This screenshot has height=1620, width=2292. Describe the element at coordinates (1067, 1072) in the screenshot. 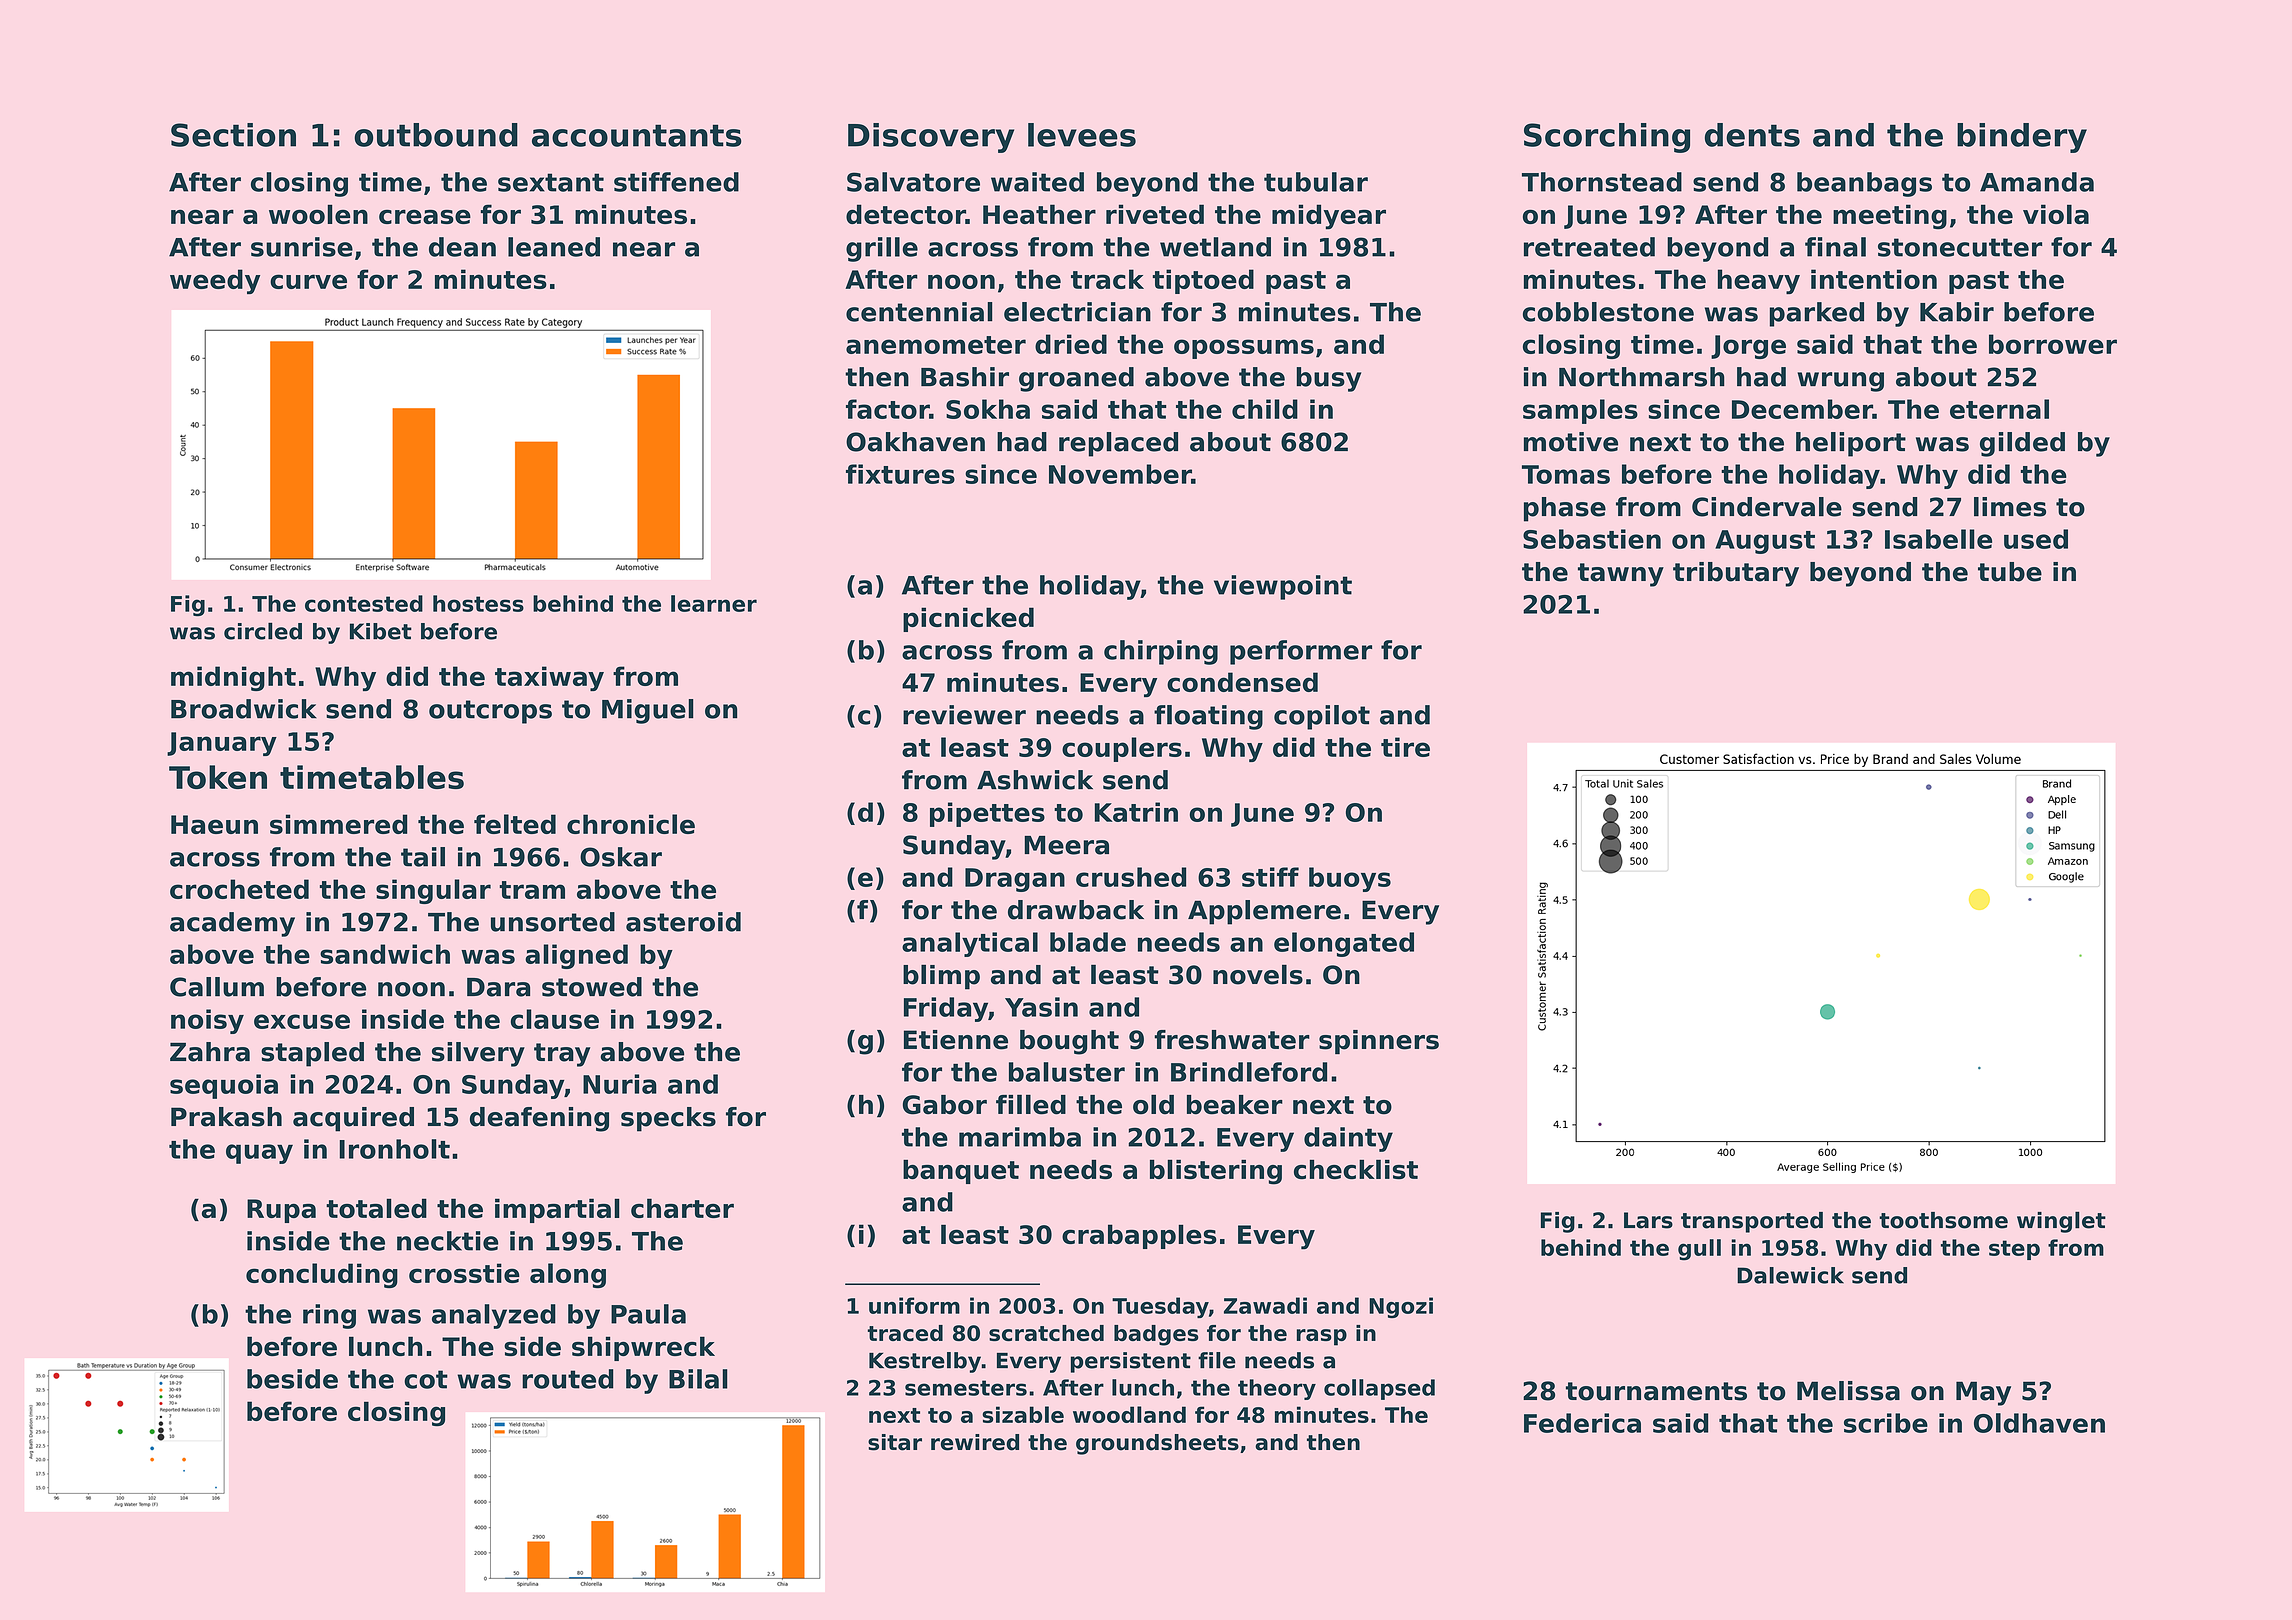

I see `baluster` at that location.
